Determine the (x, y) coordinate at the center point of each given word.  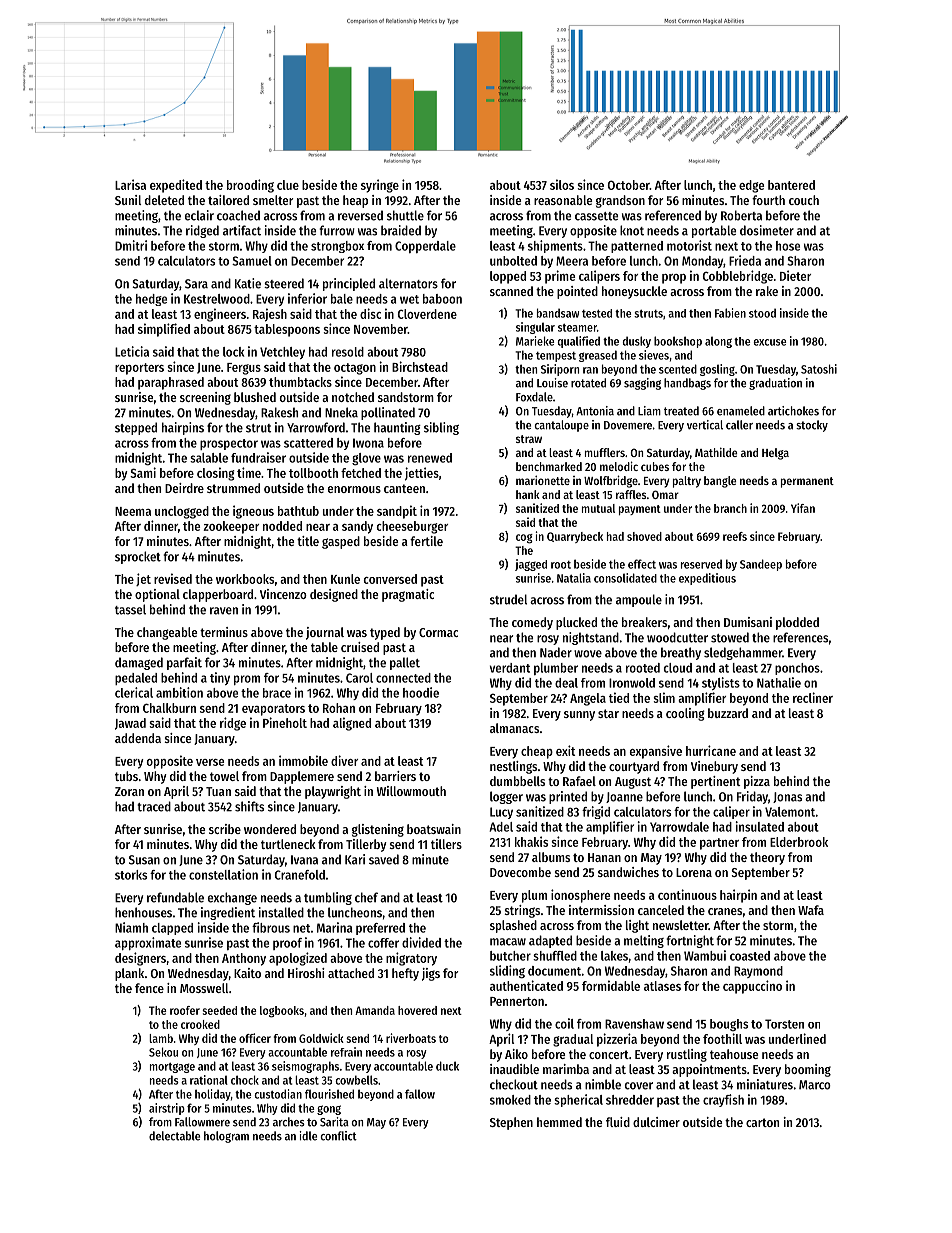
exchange (232, 898)
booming (808, 1070)
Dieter (795, 275)
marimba (566, 1069)
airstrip (167, 1109)
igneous (253, 512)
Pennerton (517, 1001)
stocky (812, 426)
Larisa (130, 184)
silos (562, 184)
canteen (404, 488)
